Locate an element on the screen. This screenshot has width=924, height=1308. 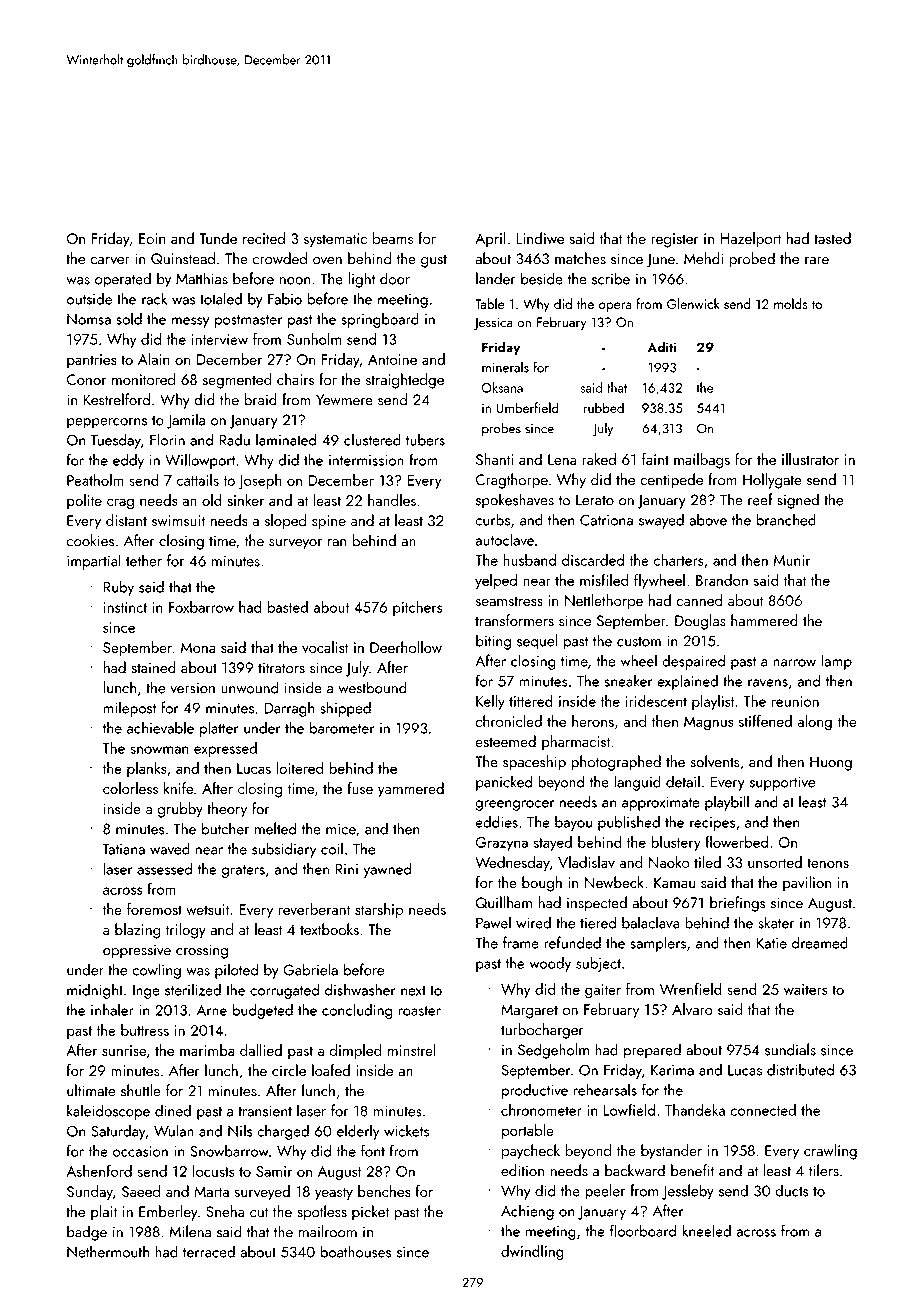
colorless is located at coordinates (130, 788).
